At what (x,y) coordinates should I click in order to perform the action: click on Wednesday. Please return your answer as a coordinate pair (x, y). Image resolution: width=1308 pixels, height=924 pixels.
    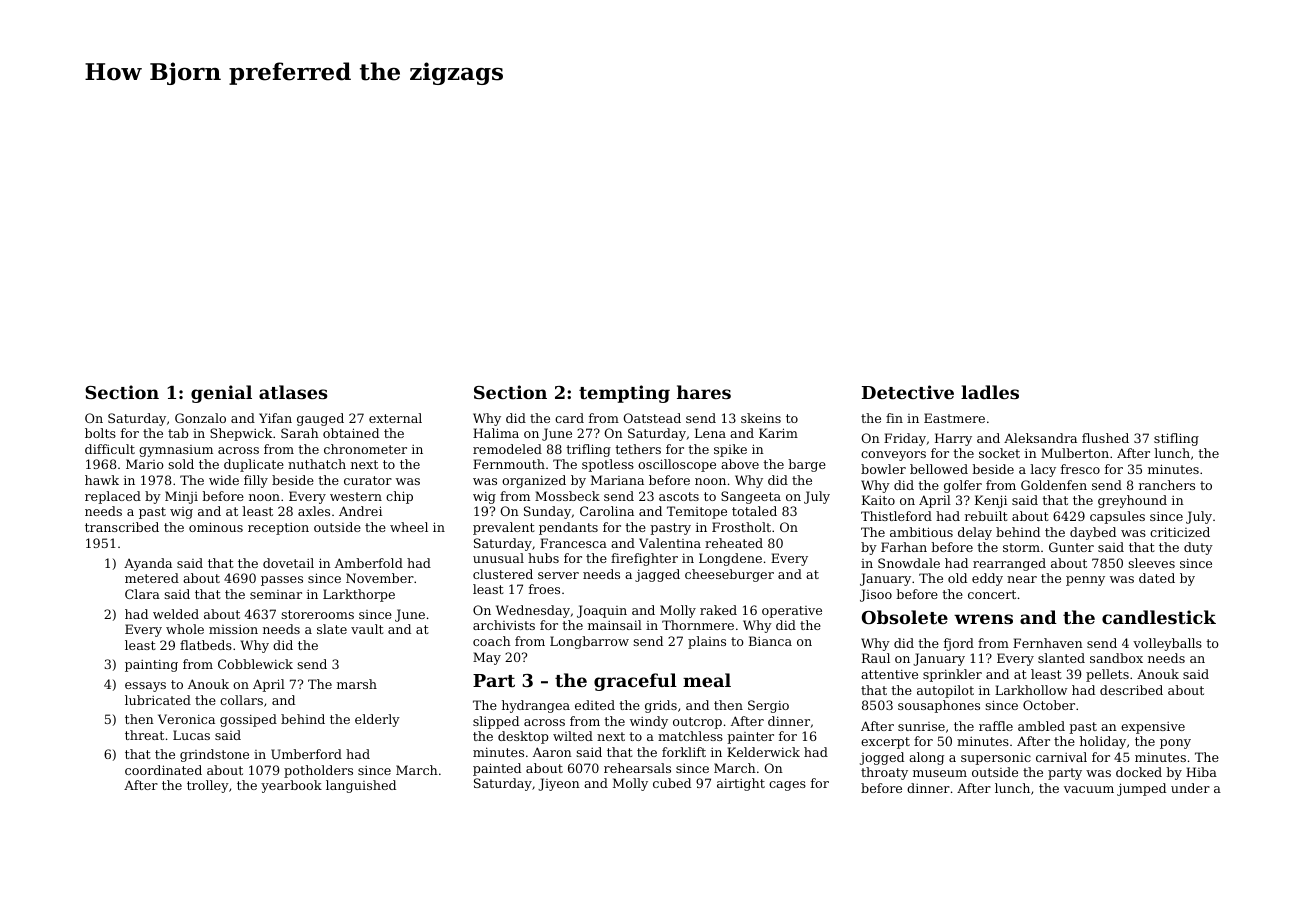
    Looking at the image, I should click on (533, 611).
